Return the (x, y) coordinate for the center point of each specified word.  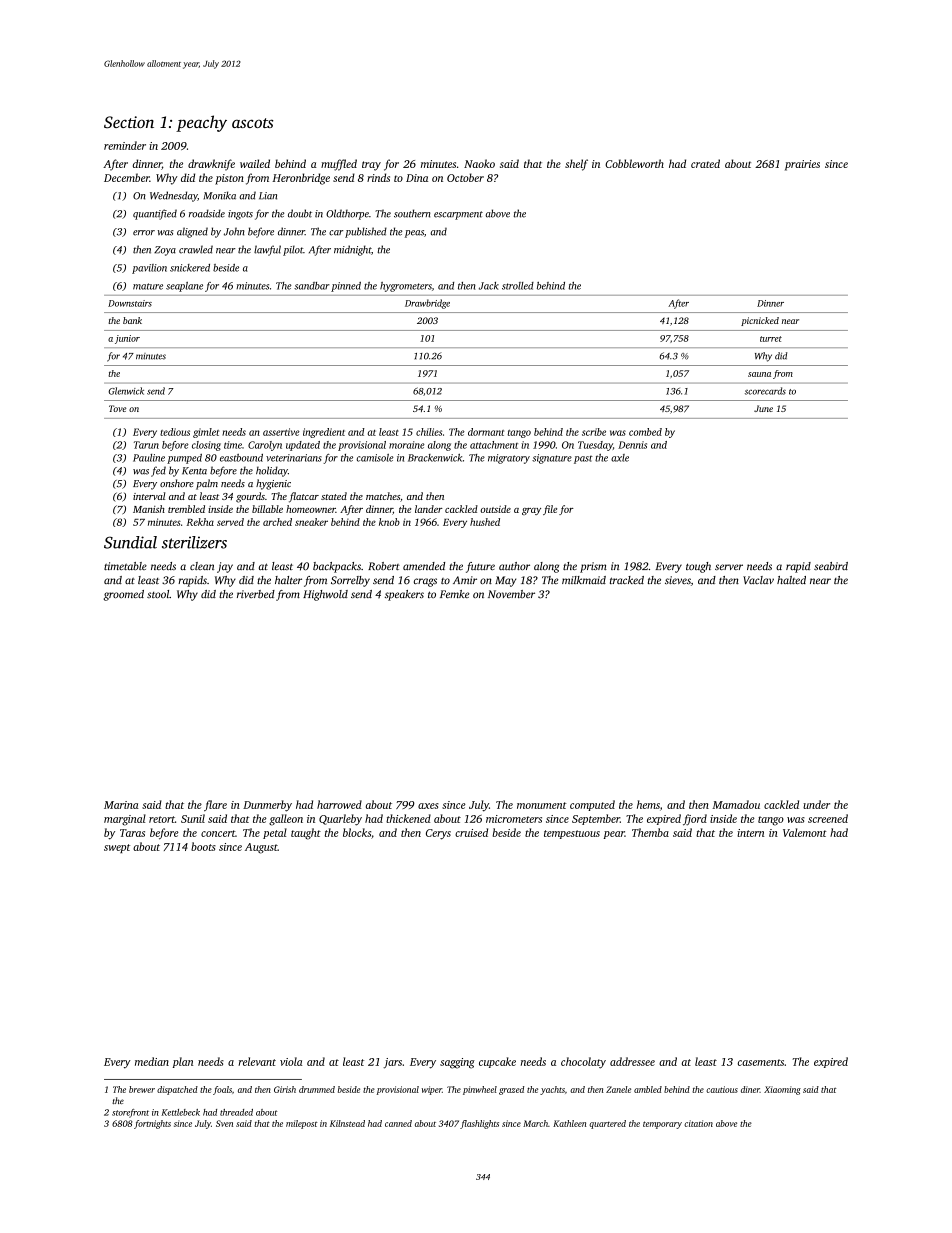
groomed (124, 595)
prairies (802, 165)
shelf (576, 165)
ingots (240, 215)
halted (791, 580)
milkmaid (584, 580)
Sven (224, 1123)
